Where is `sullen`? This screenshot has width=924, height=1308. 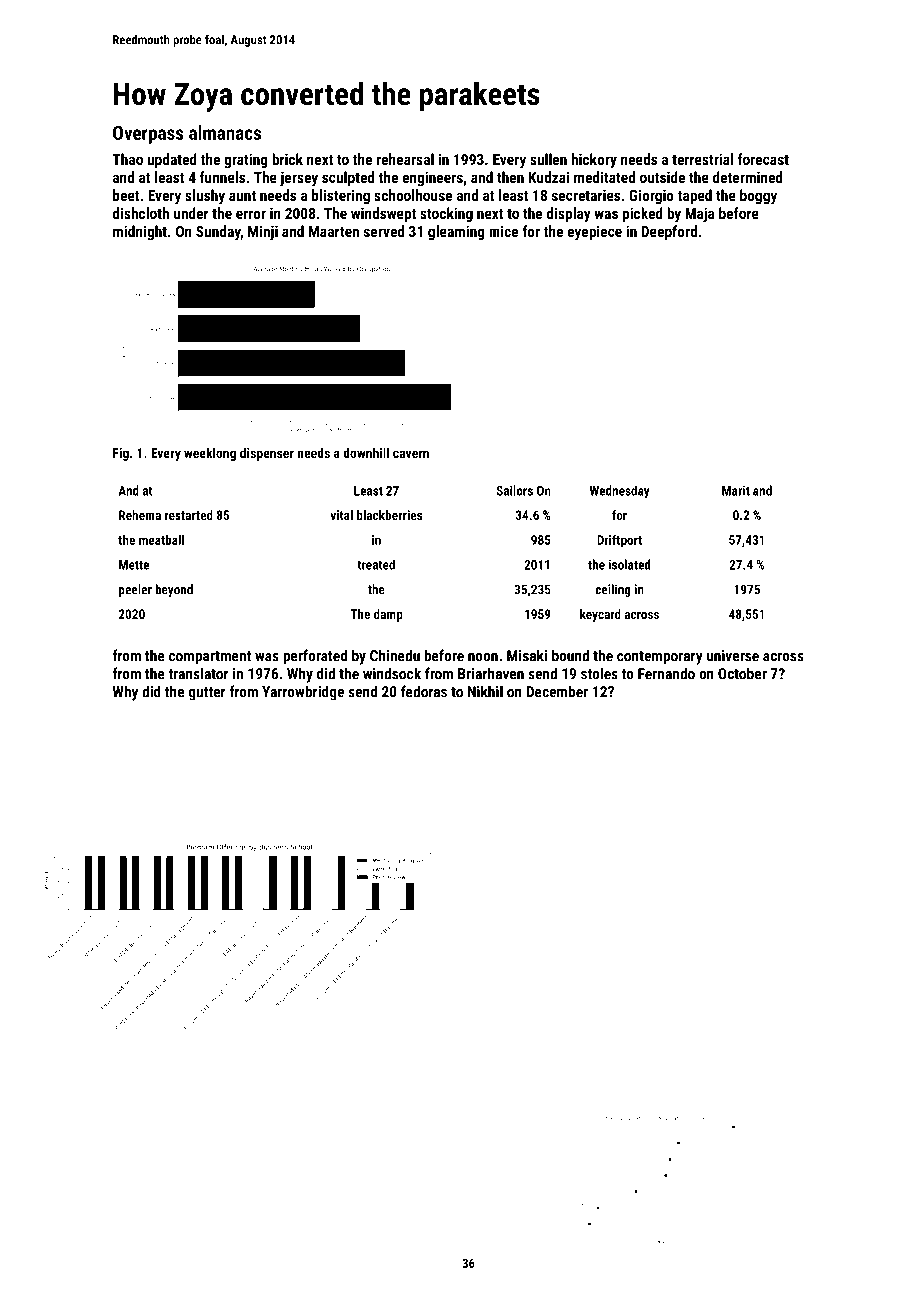 sullen is located at coordinates (548, 159).
